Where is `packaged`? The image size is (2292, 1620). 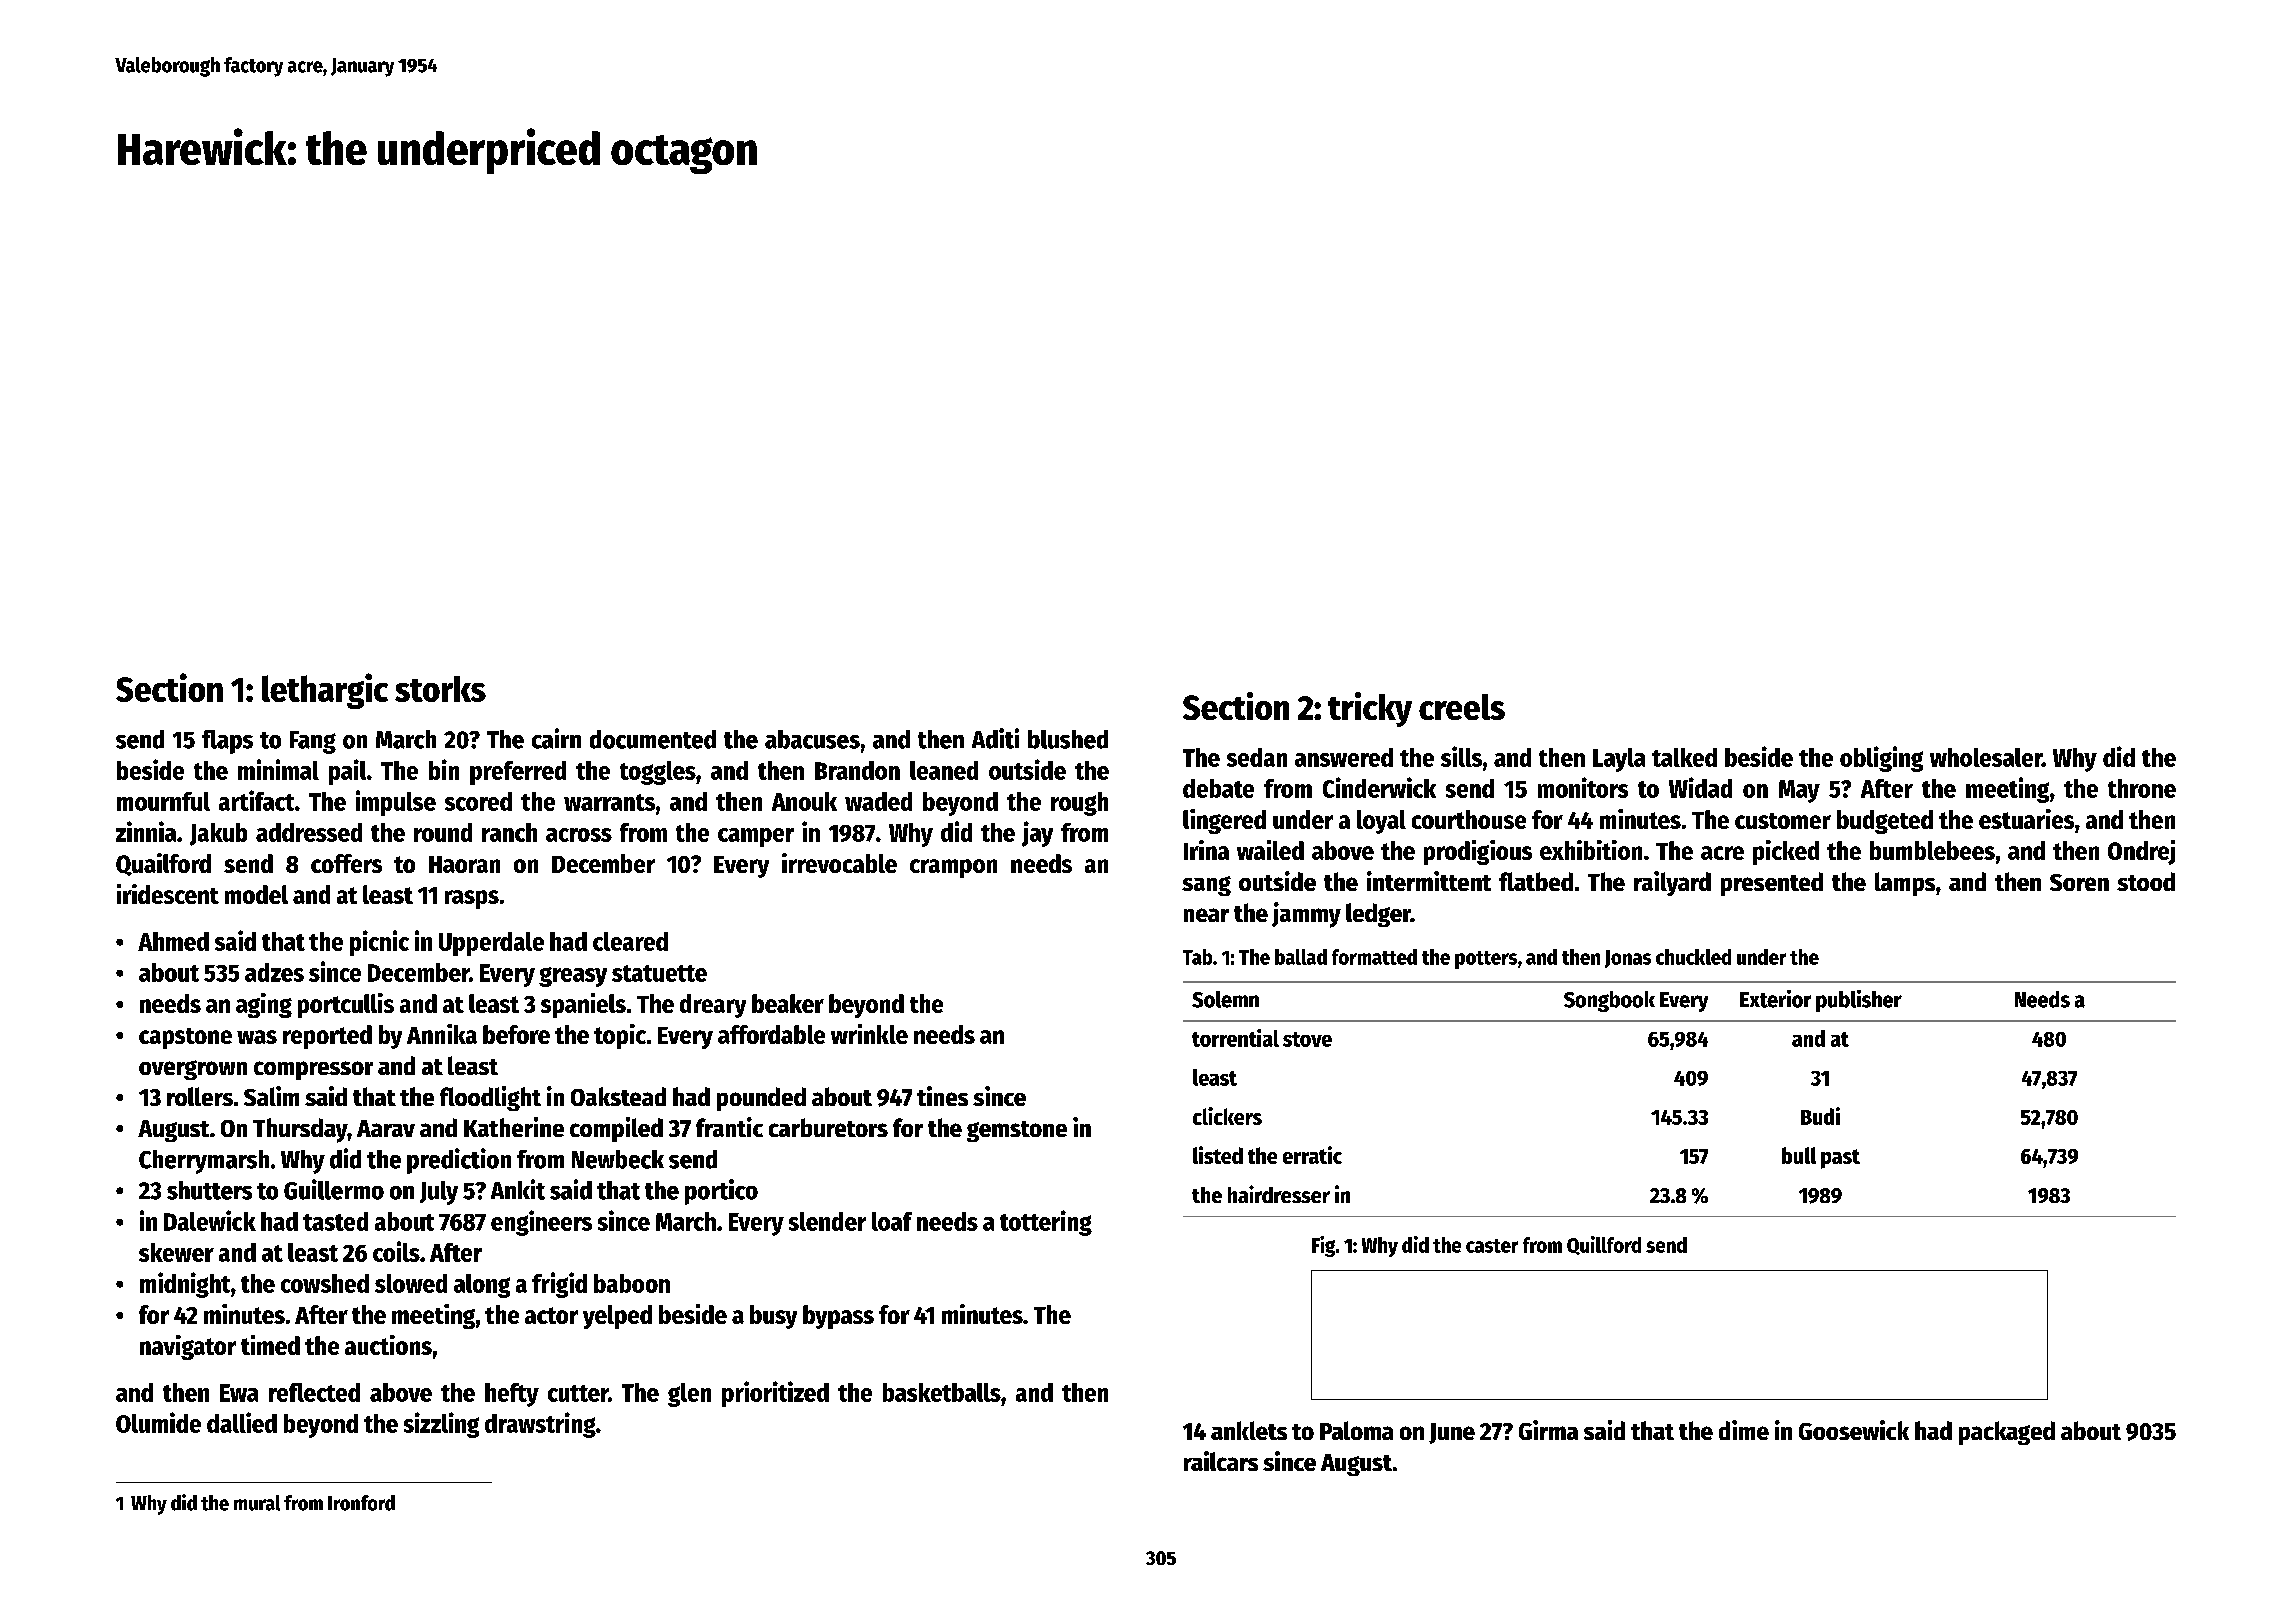
packaged is located at coordinates (2007, 1433).
